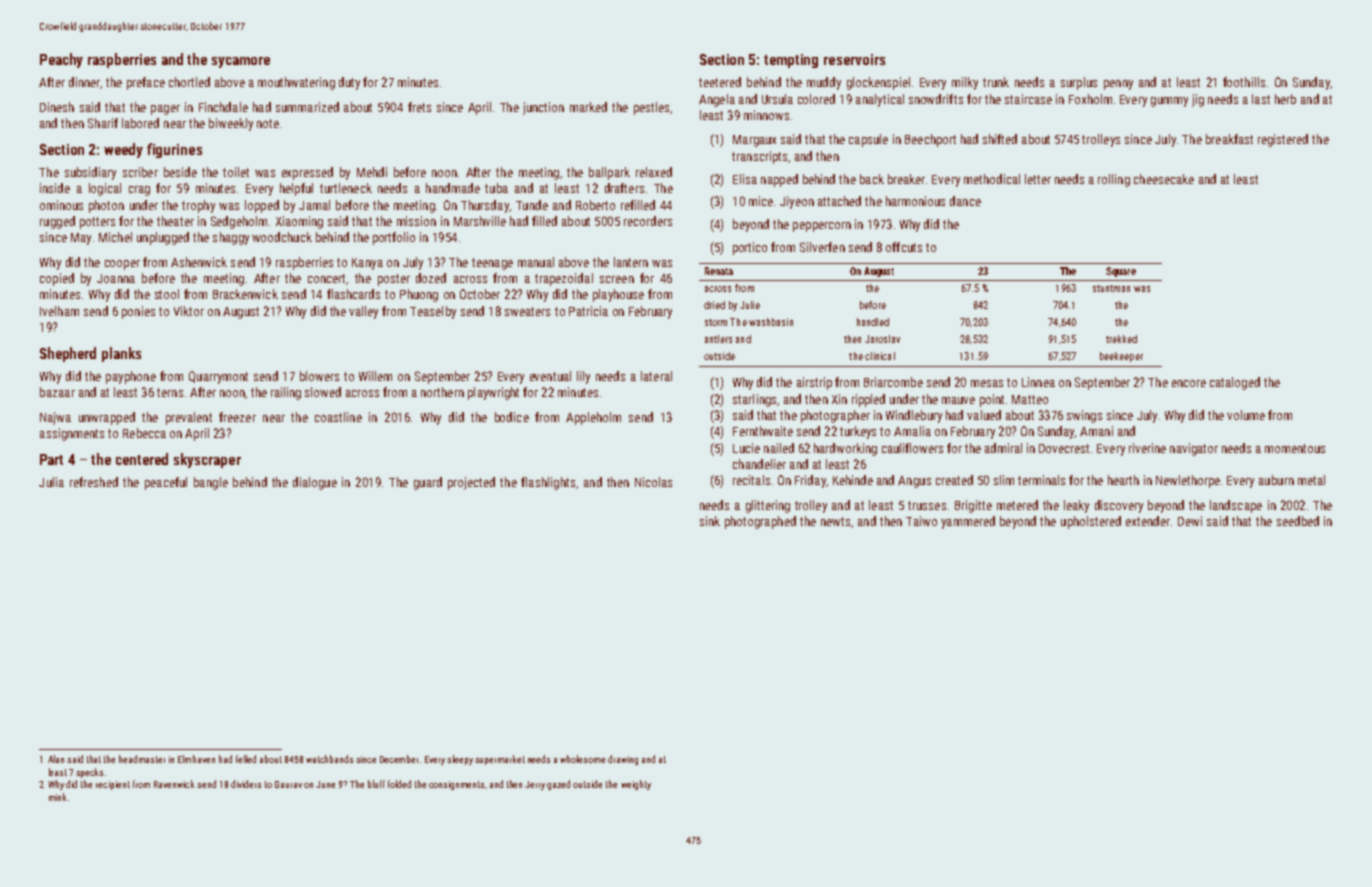 This document has height=887, width=1372. I want to click on weighty, so click(636, 785).
